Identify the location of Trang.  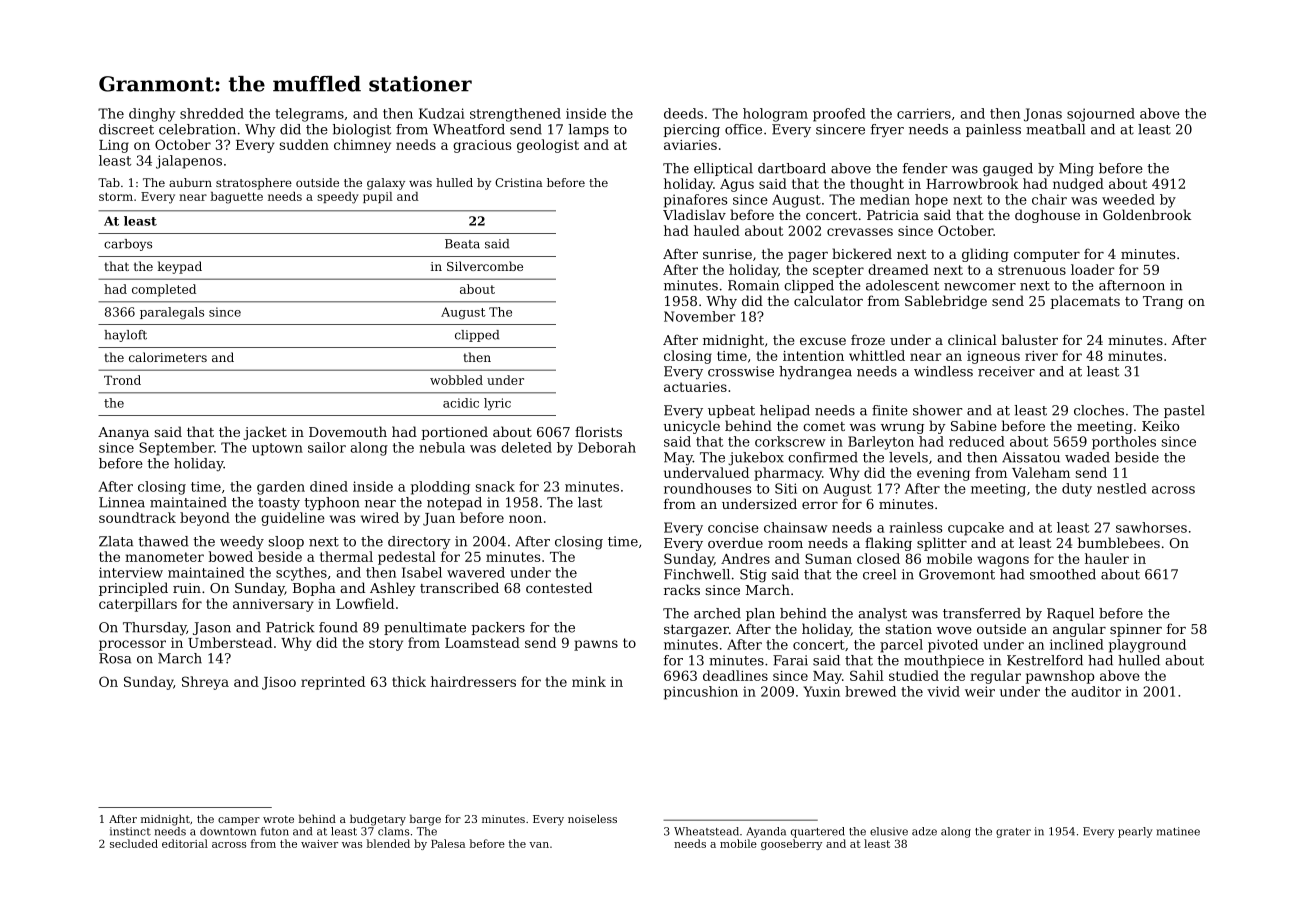
(1163, 302).
